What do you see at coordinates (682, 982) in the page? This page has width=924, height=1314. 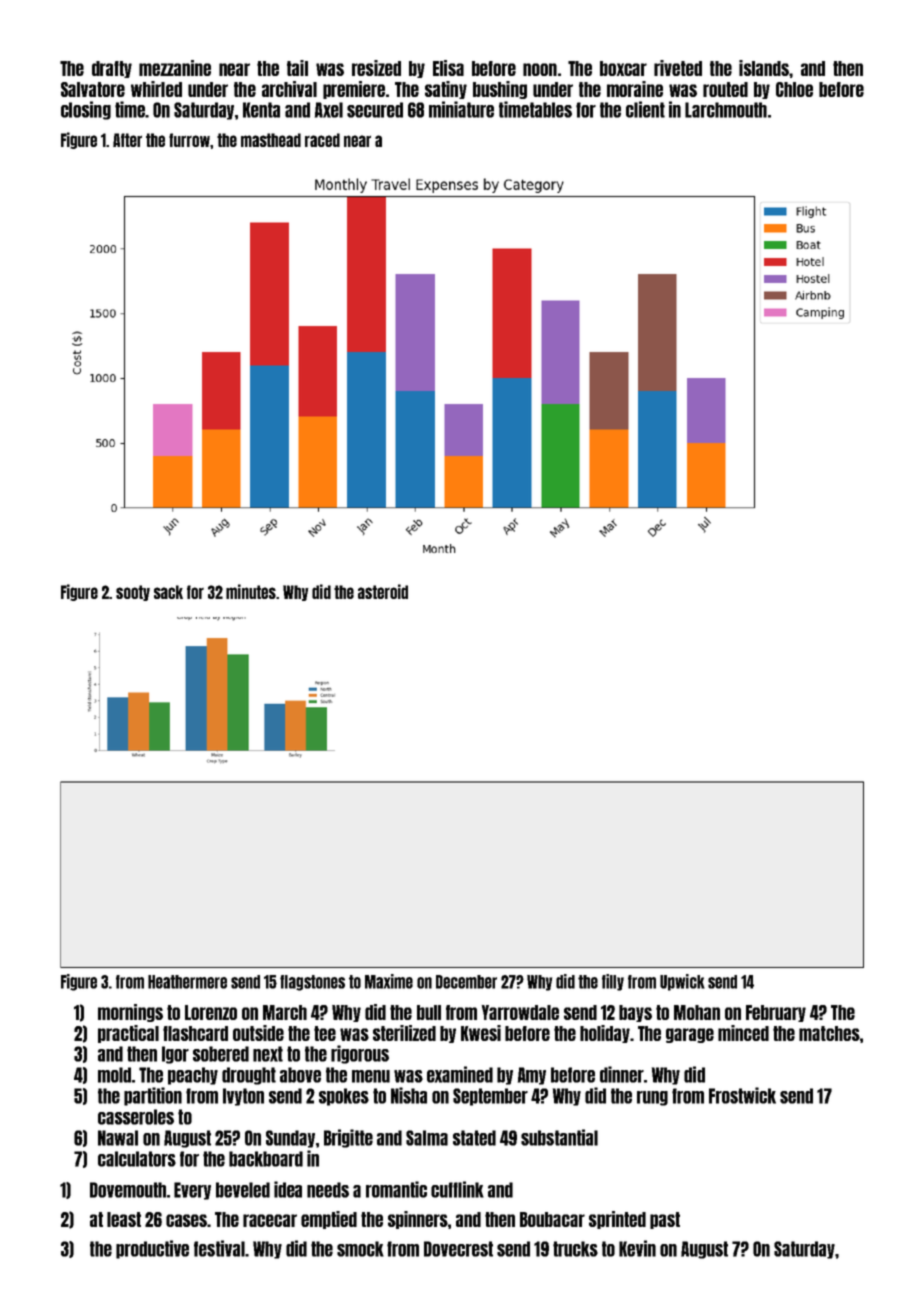 I see `Upwick` at bounding box center [682, 982].
